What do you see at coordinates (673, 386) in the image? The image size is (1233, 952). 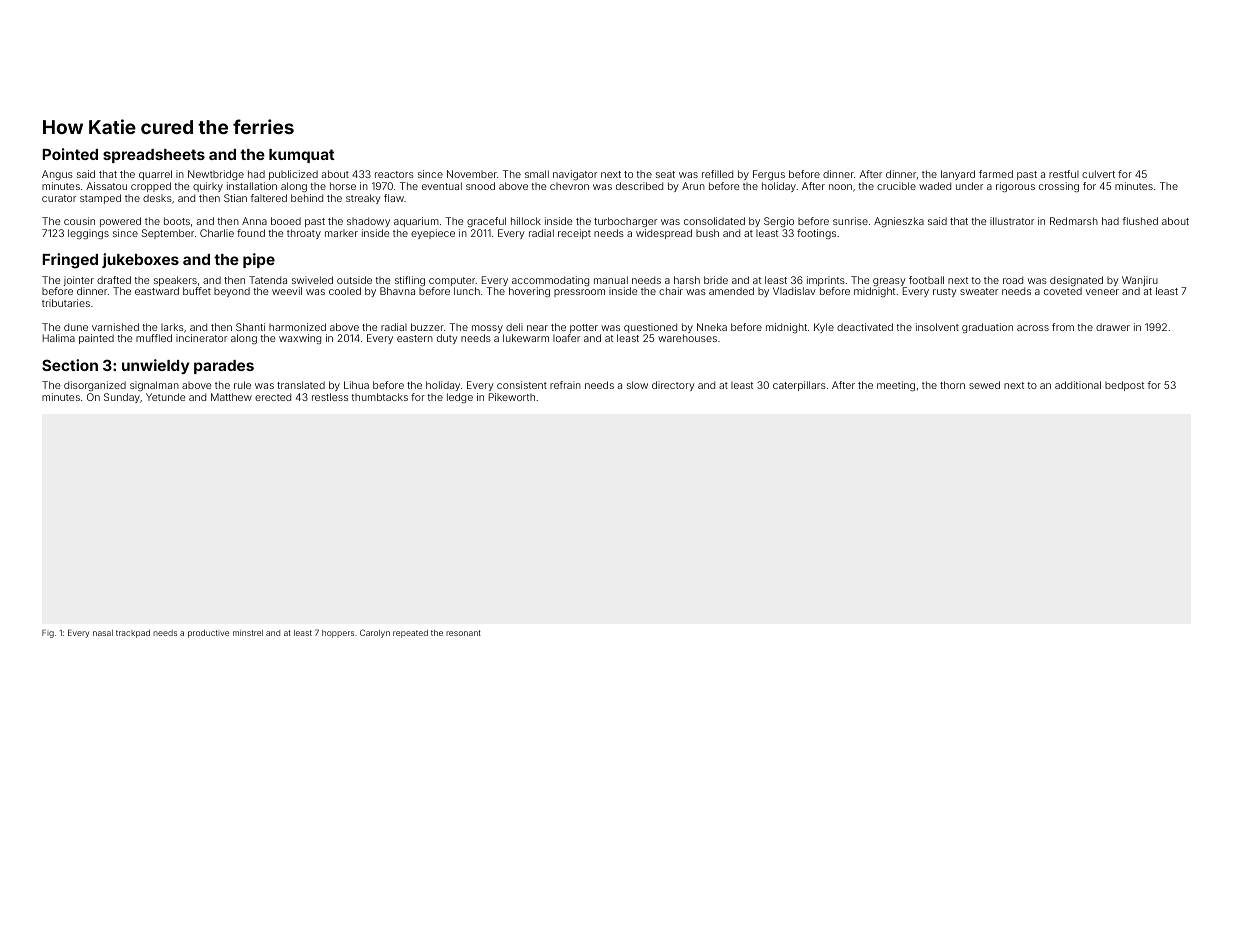 I see `directory` at bounding box center [673, 386].
